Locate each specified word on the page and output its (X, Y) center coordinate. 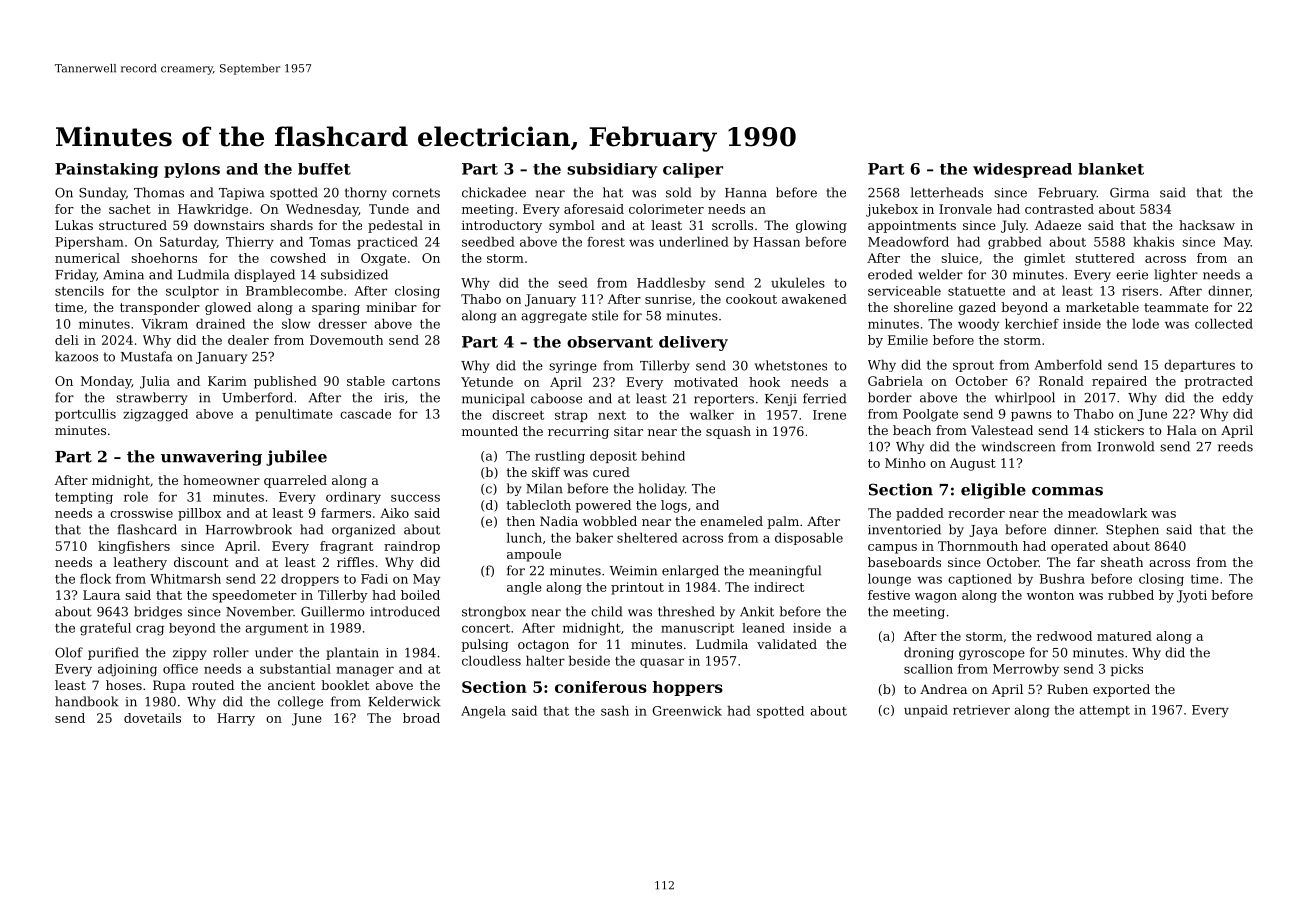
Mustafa (146, 356)
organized (363, 530)
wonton (1050, 595)
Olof (69, 652)
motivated (706, 382)
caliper (693, 170)
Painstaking (106, 170)
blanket (1111, 169)
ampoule (534, 555)
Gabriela (895, 381)
